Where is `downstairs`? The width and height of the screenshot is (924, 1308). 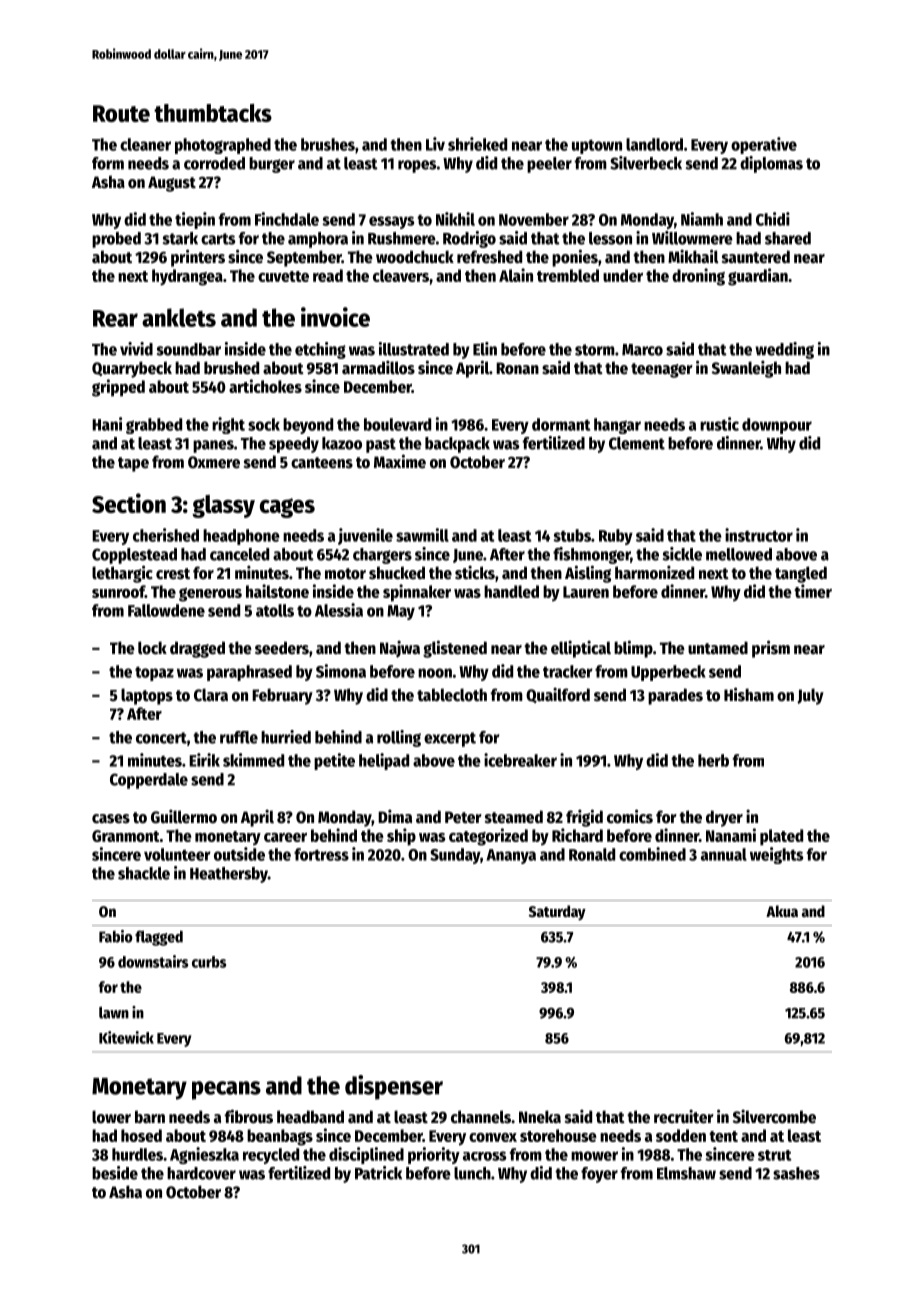
downstairs is located at coordinates (153, 961).
